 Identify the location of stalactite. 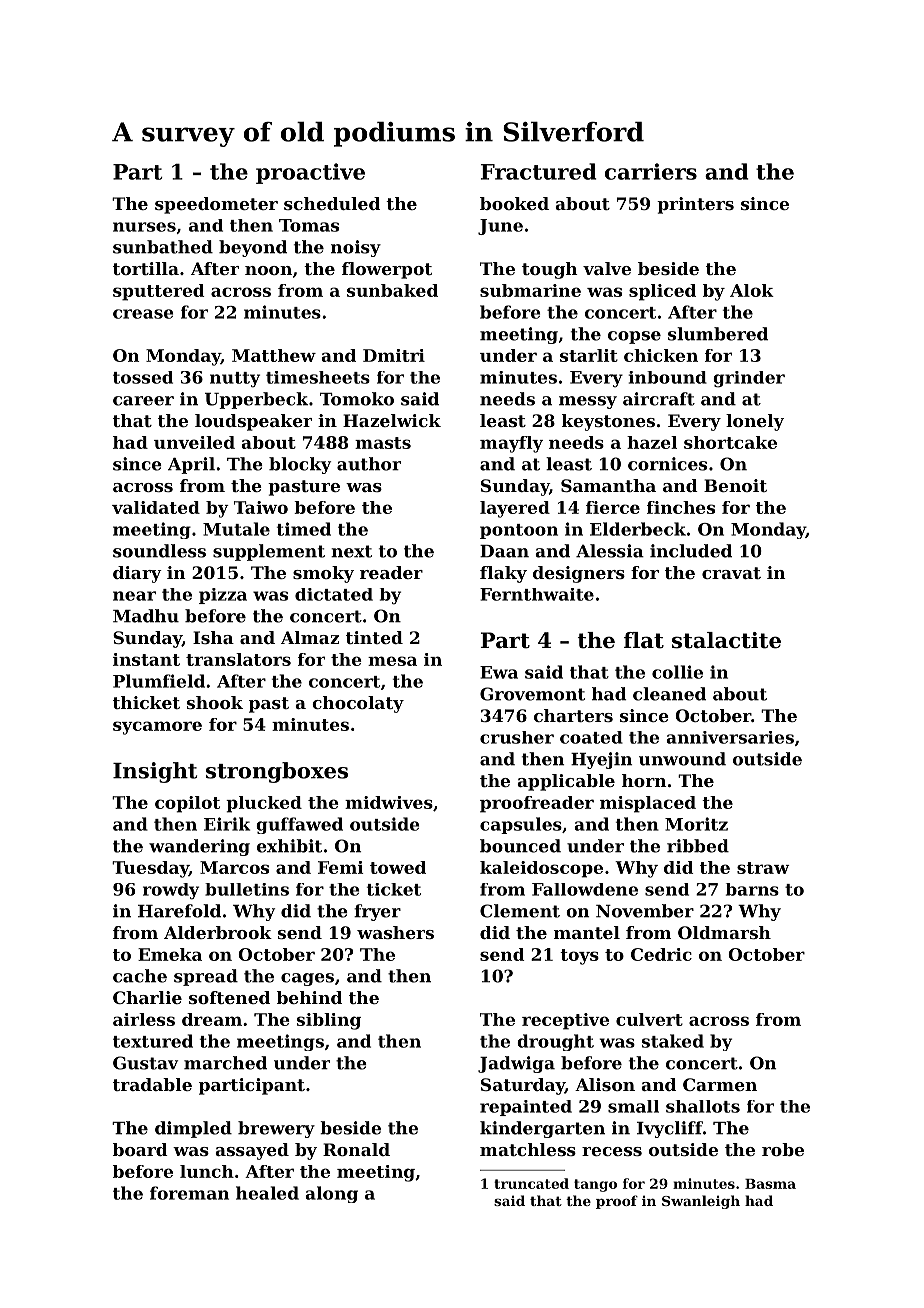
(726, 640).
